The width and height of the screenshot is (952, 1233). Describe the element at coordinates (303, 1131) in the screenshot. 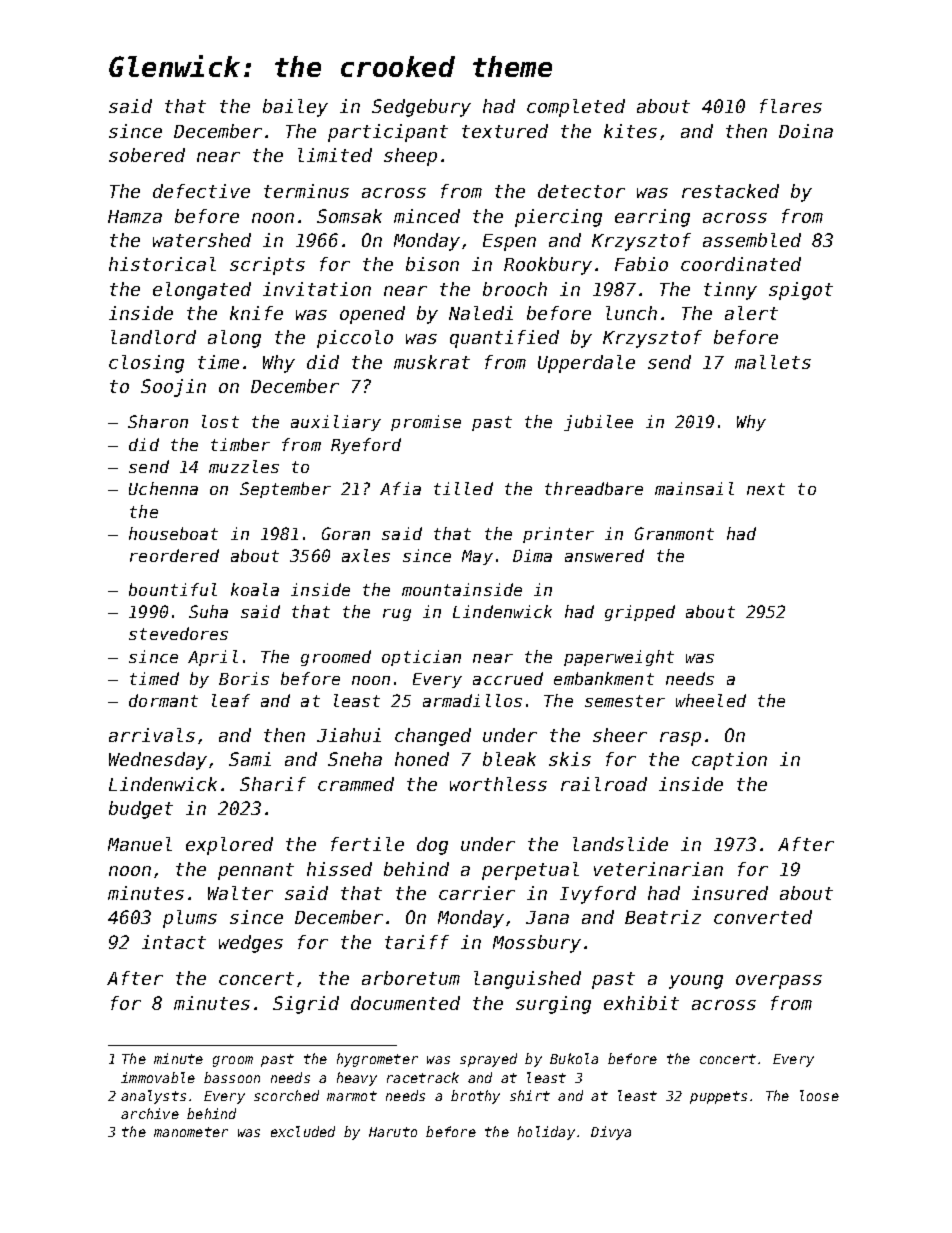

I see `excluded` at that location.
